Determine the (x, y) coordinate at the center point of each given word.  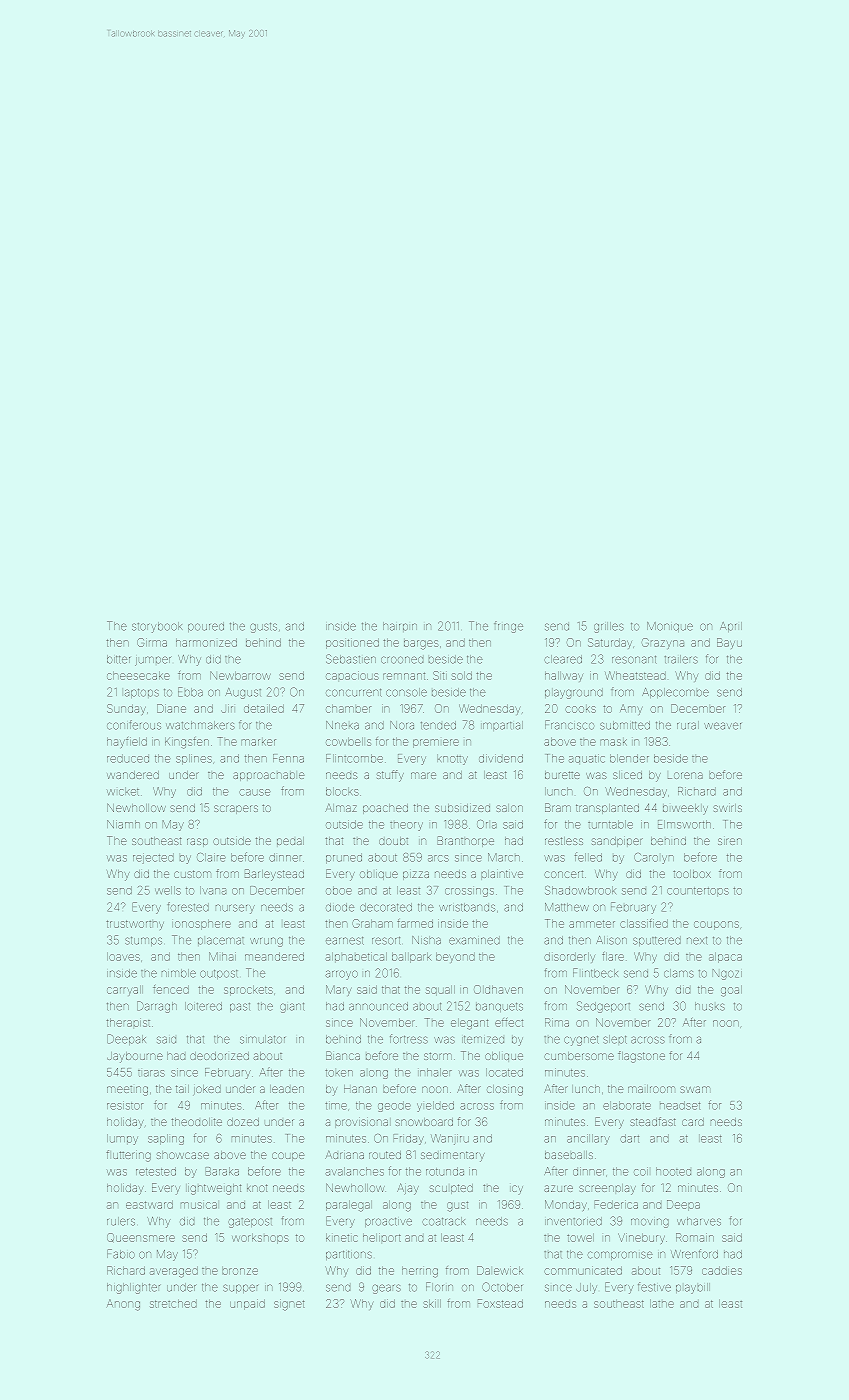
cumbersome (579, 1056)
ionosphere (201, 925)
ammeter (592, 924)
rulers (121, 1221)
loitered (203, 1006)
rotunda (445, 1171)
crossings (469, 892)
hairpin (400, 626)
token (339, 1073)
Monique (670, 627)
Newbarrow (240, 675)
